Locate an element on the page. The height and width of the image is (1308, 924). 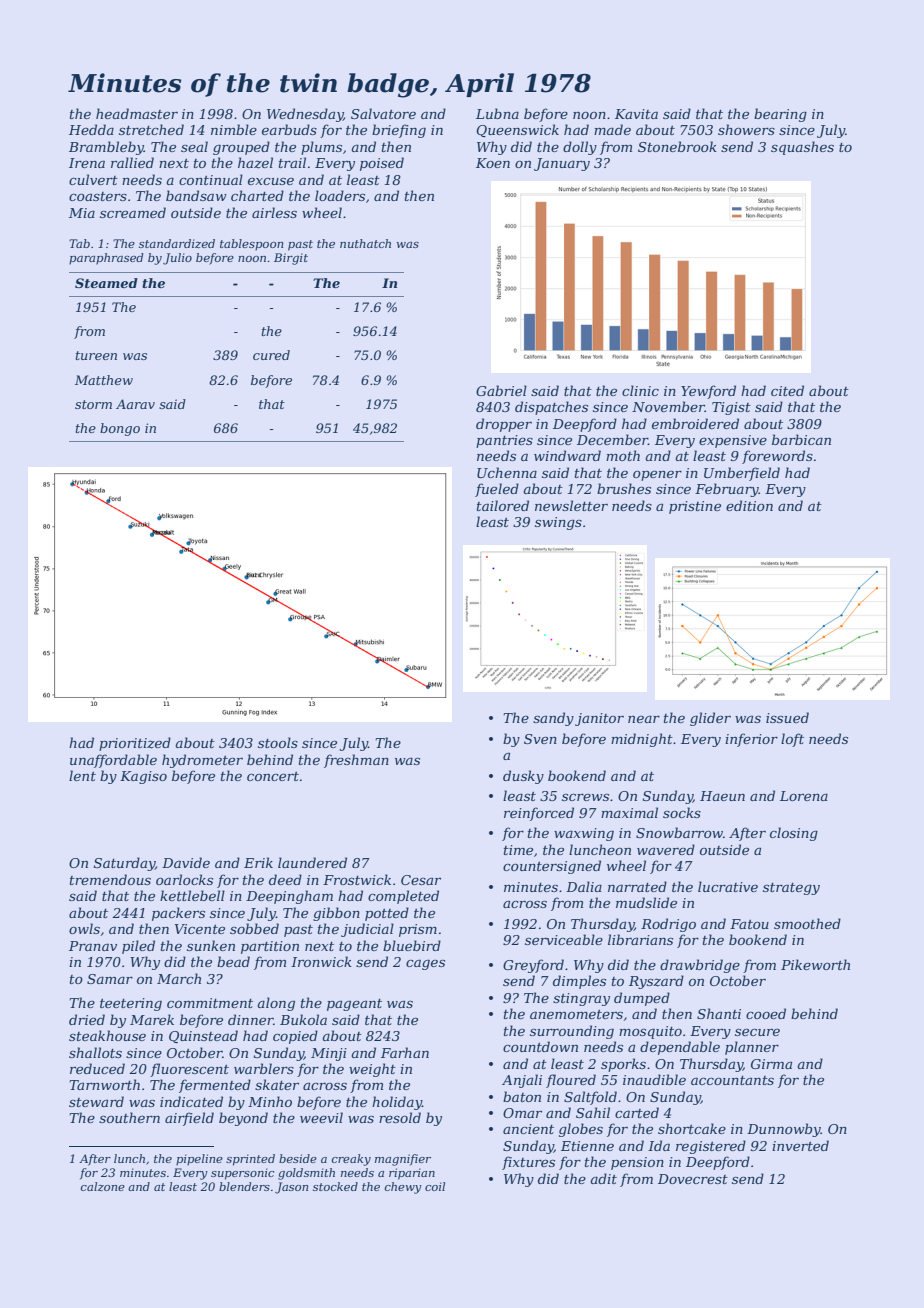
tailored is located at coordinates (503, 505).
